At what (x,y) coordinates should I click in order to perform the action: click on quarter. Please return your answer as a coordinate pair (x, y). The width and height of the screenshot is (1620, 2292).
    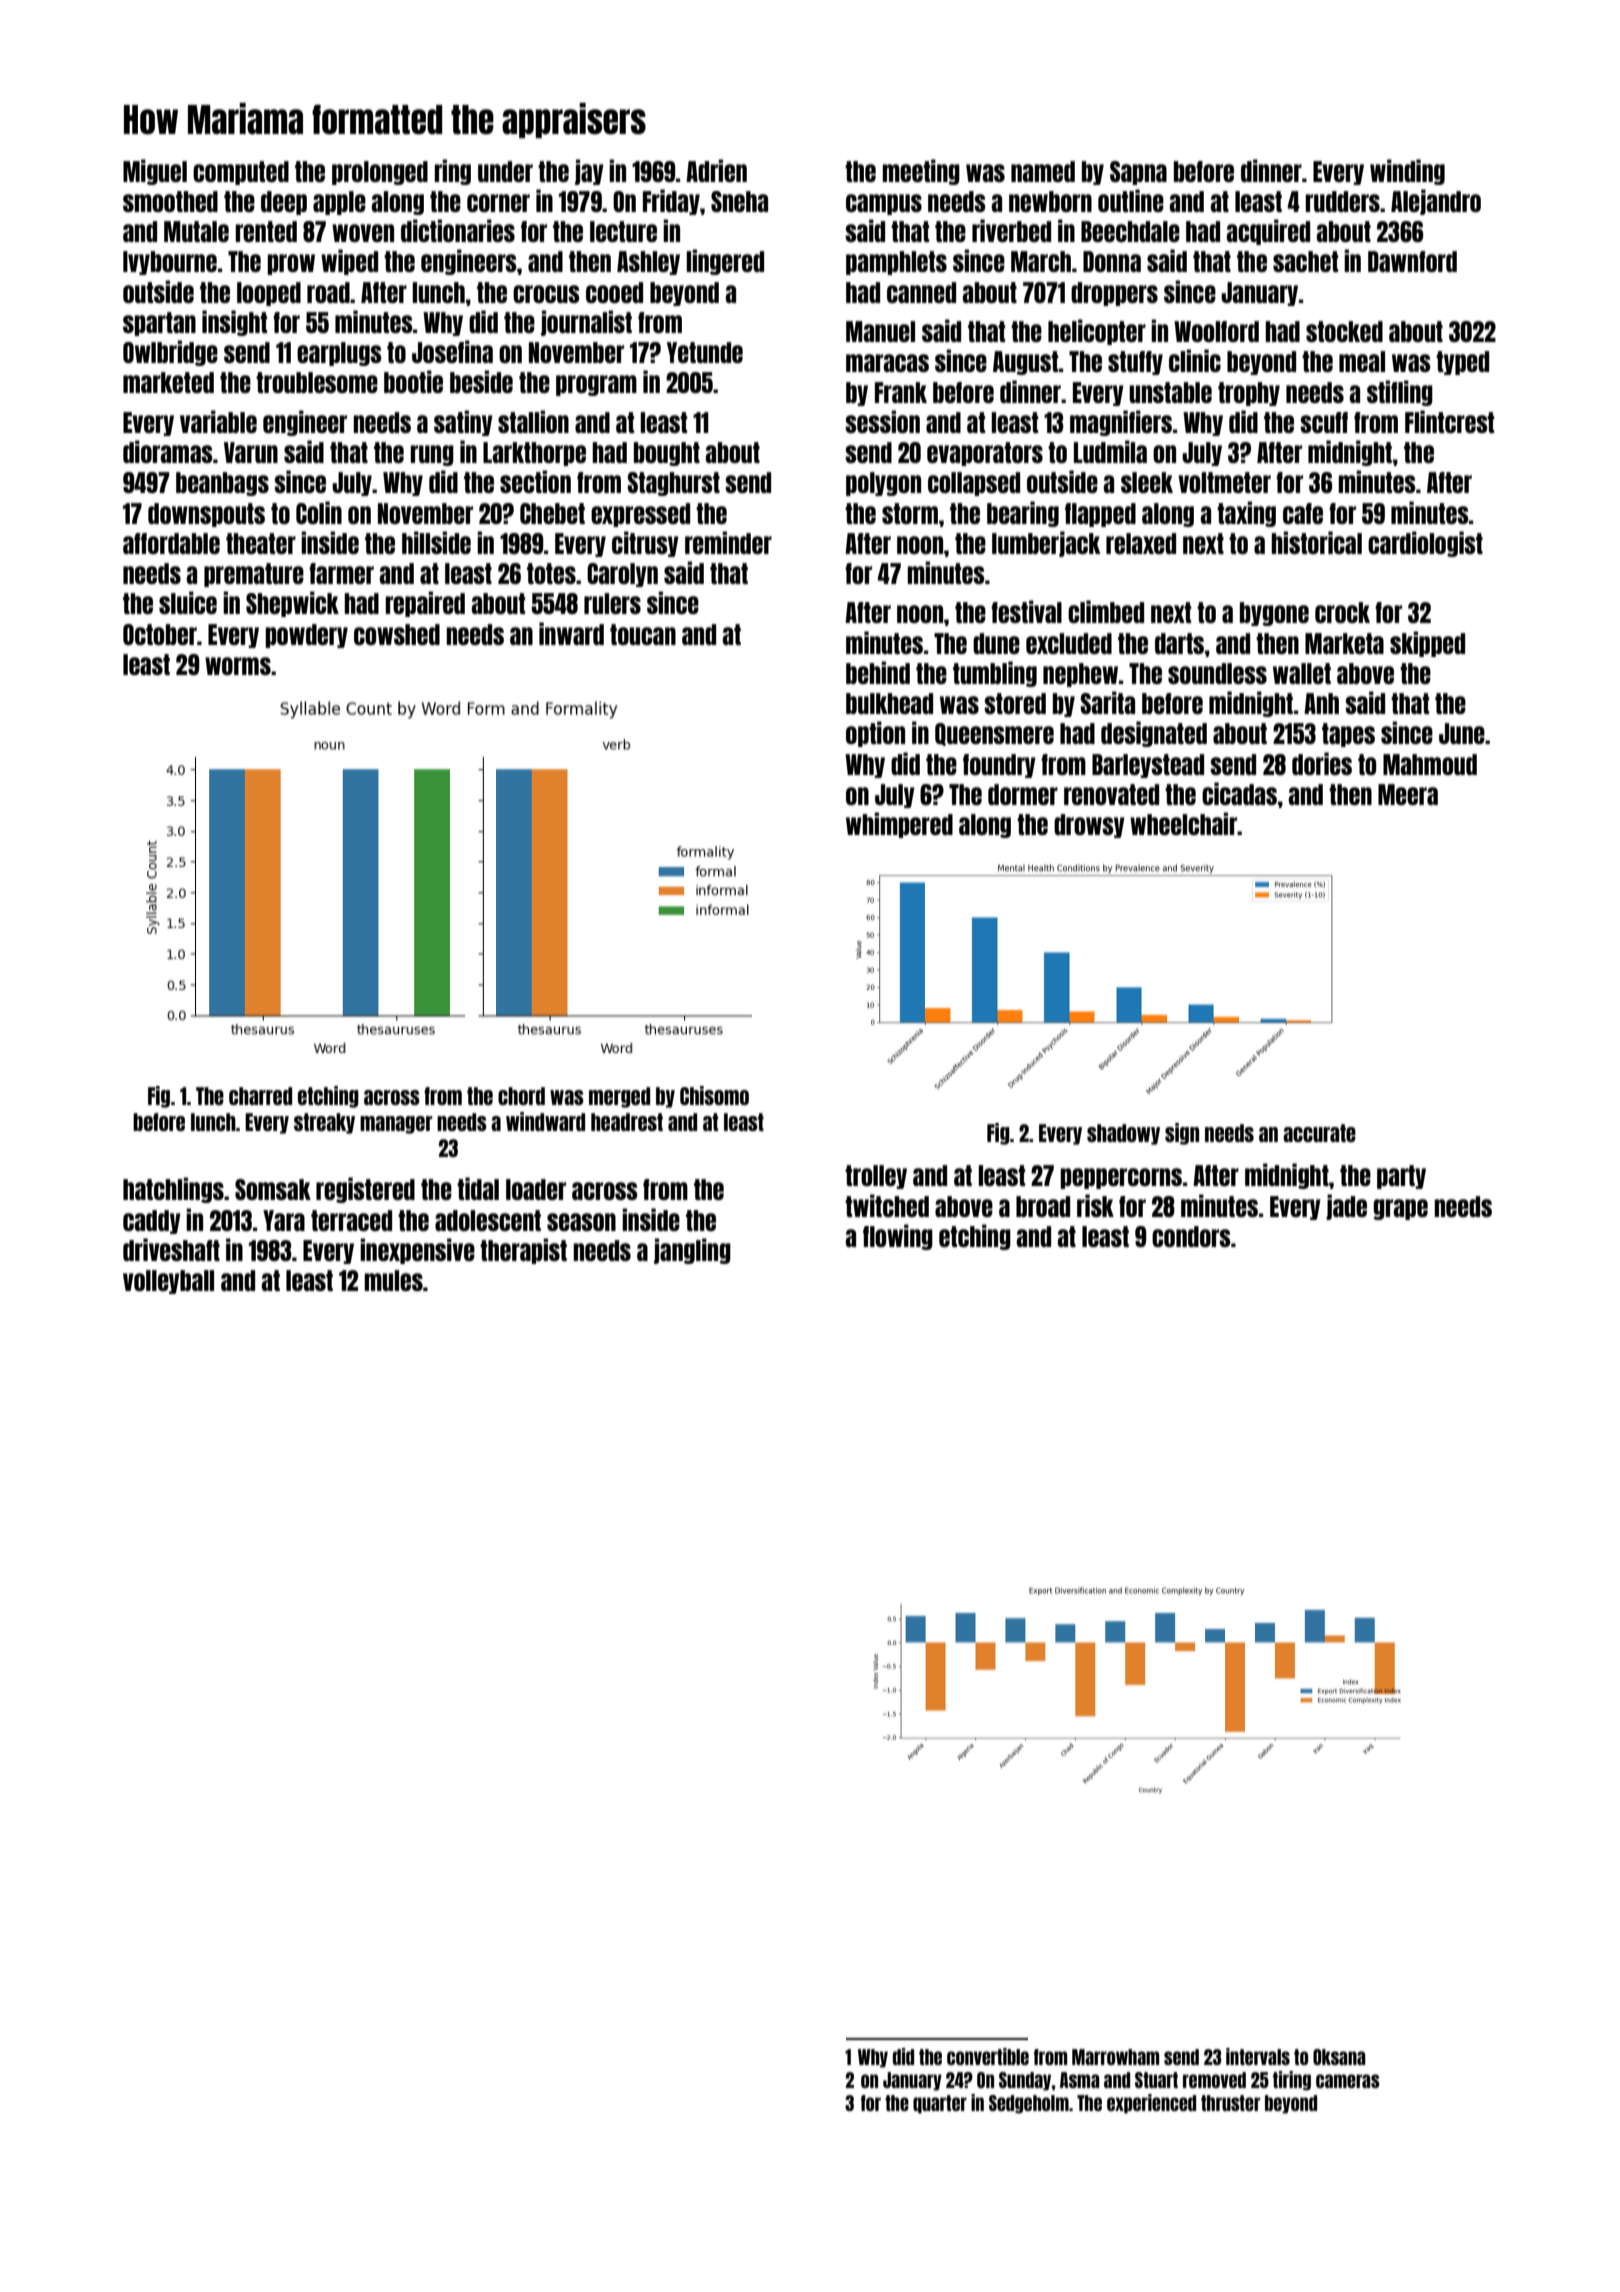
    Looking at the image, I should click on (940, 2104).
